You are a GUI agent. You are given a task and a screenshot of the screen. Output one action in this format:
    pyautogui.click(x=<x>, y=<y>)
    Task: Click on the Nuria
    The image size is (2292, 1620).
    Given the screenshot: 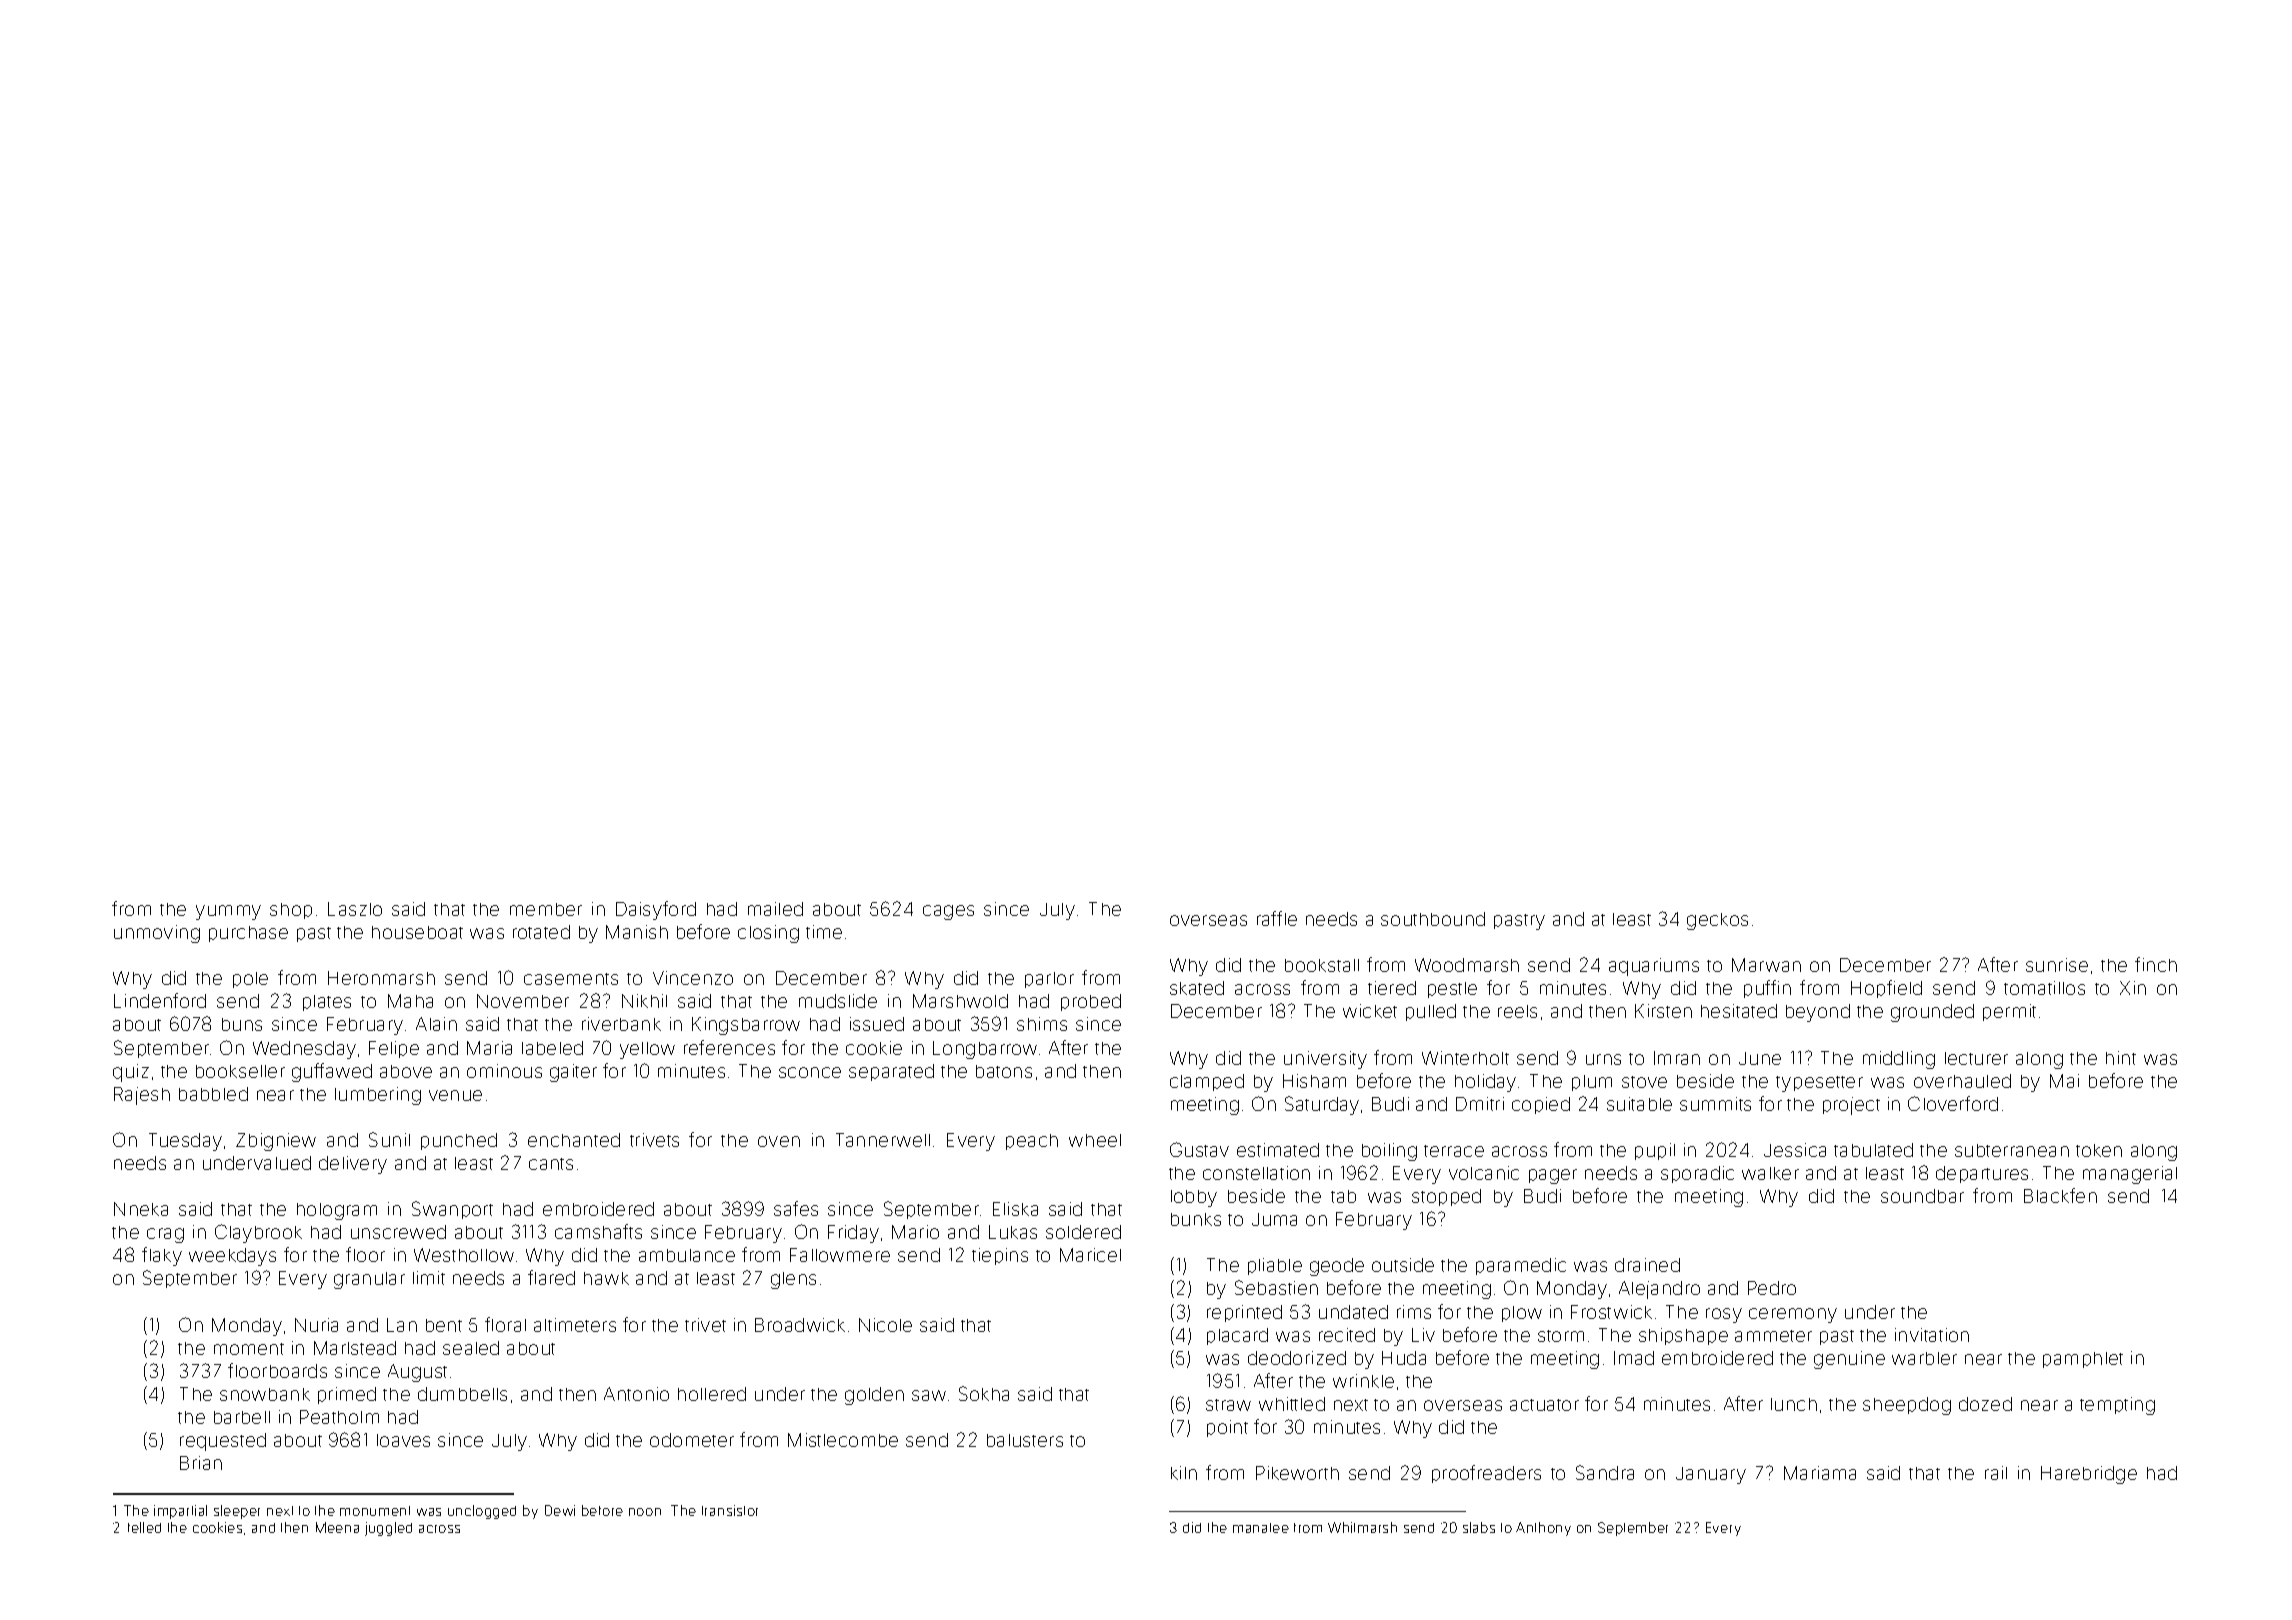 What is the action you would take?
    pyautogui.click(x=316, y=1325)
